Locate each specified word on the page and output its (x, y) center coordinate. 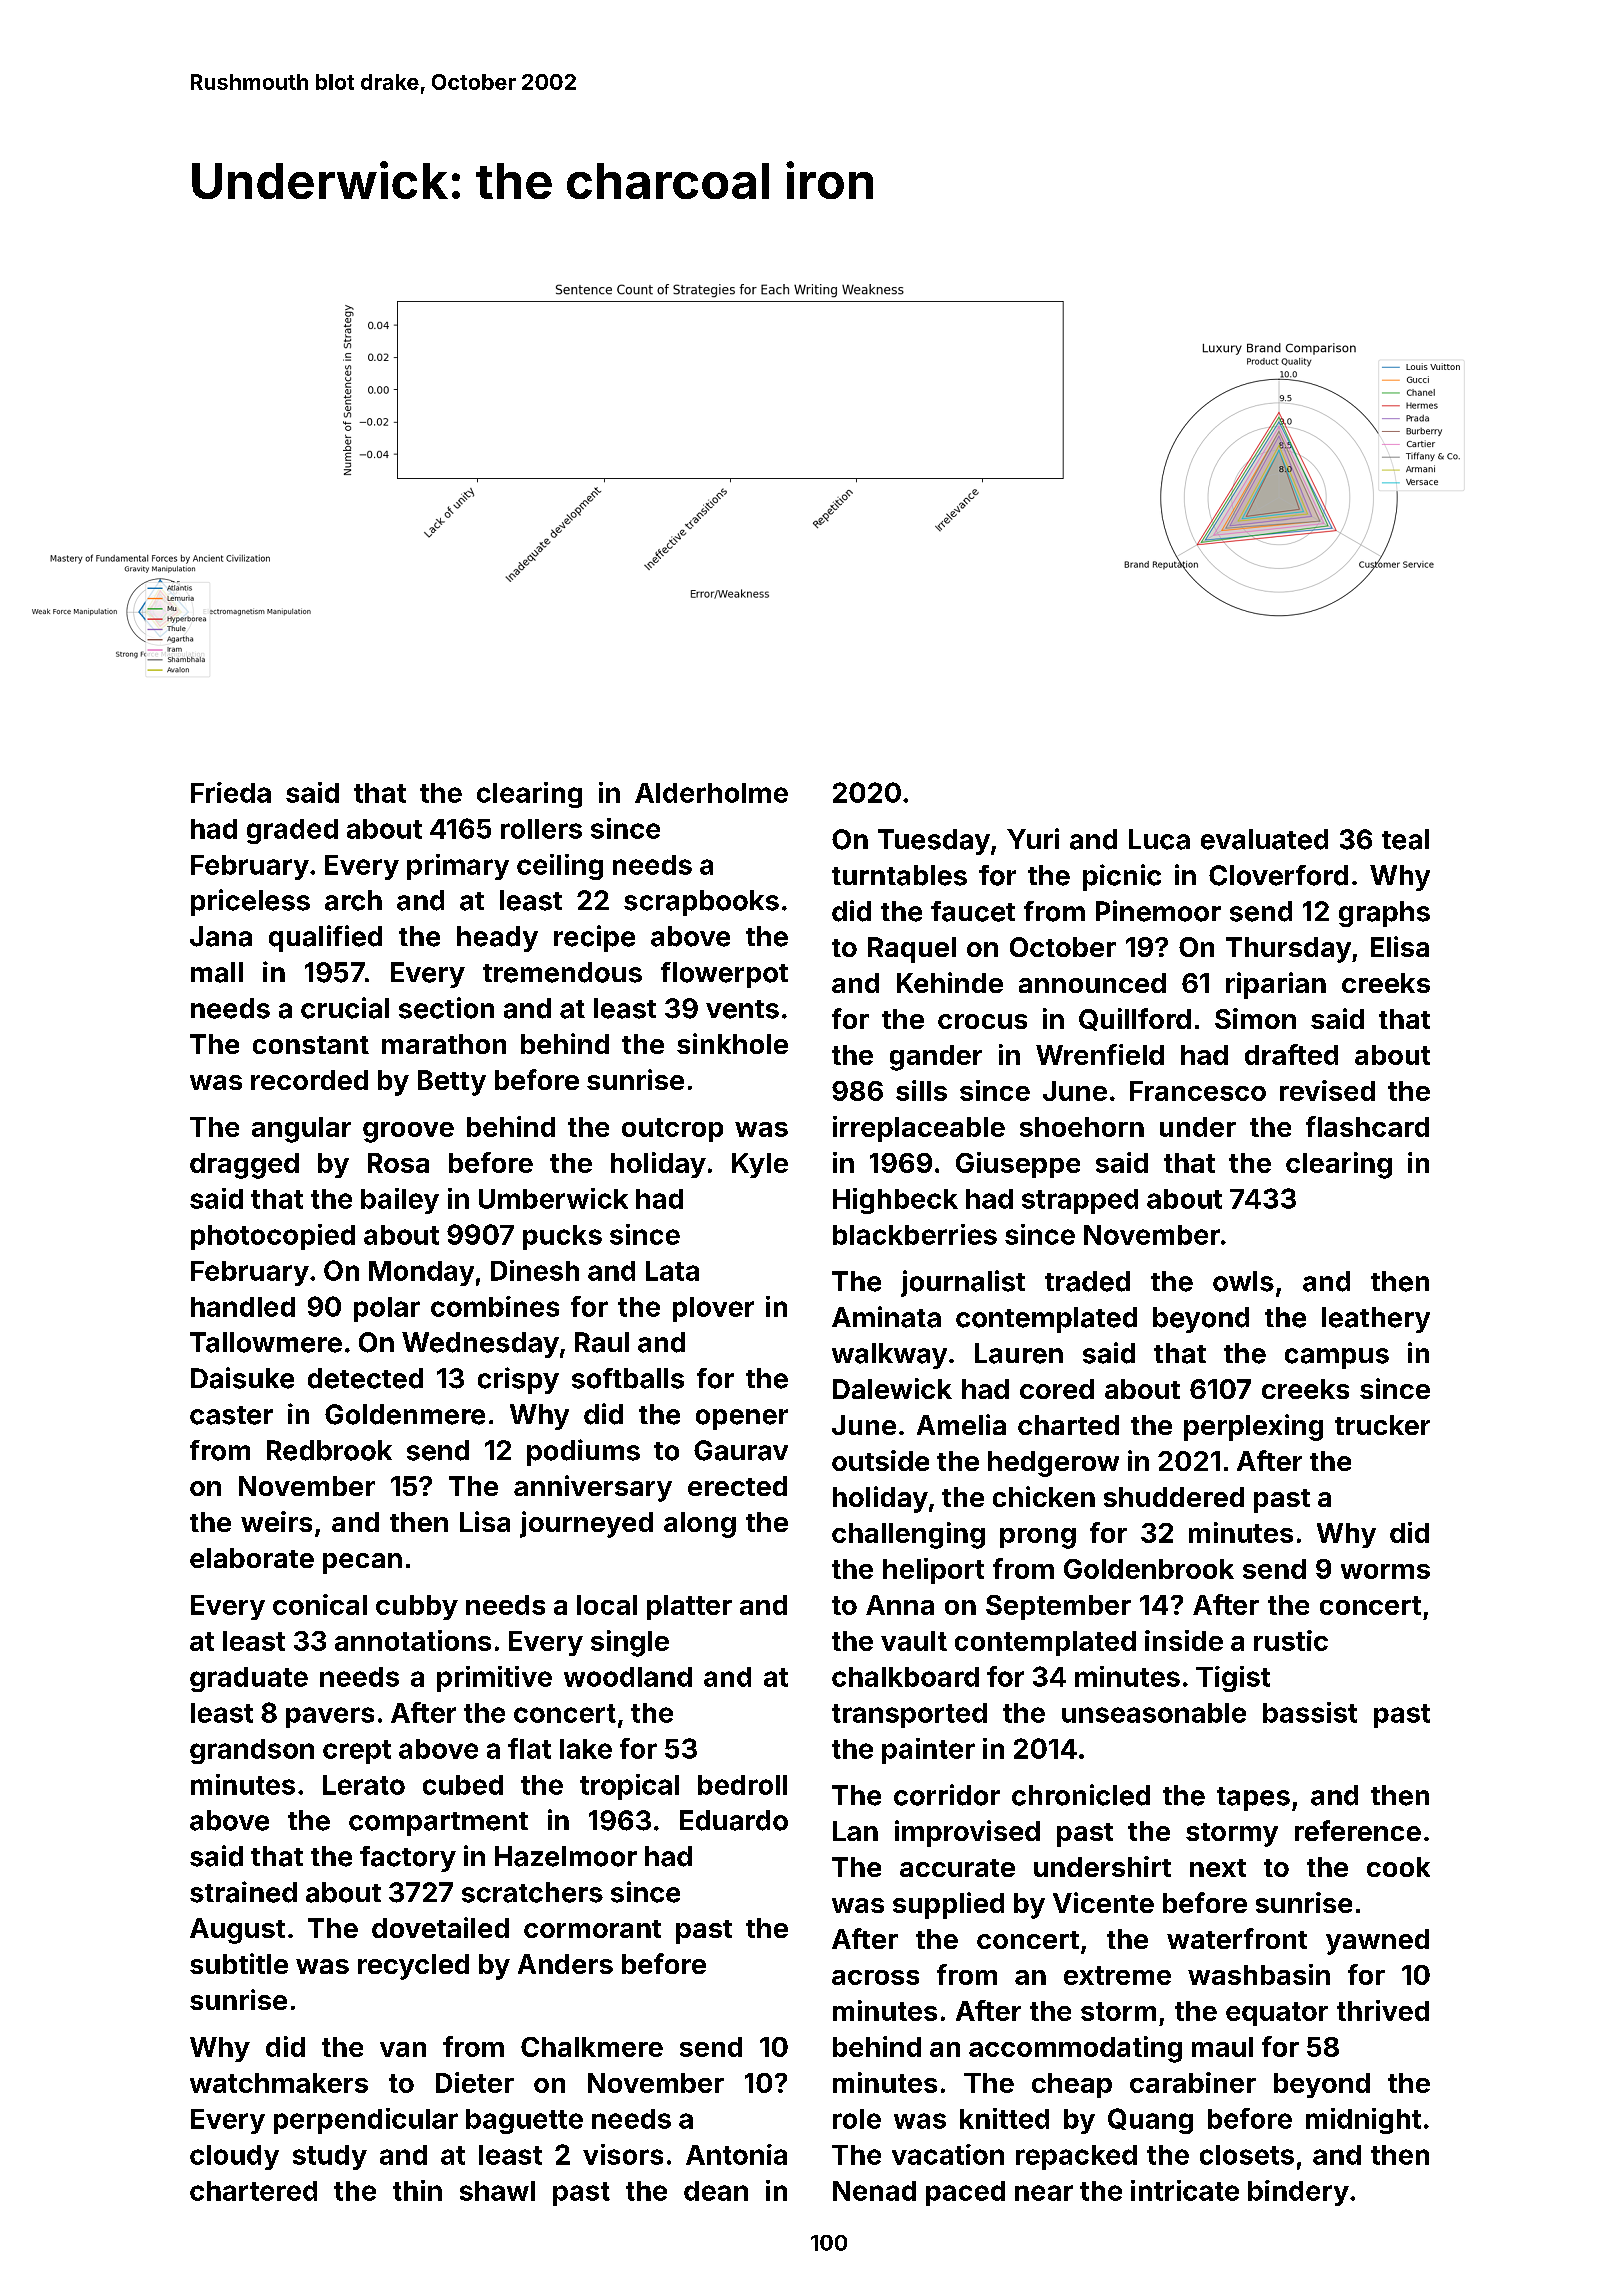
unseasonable (1154, 1713)
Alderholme (711, 793)
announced (1092, 983)
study (330, 2157)
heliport (933, 1571)
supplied (948, 1905)
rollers (541, 829)
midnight (1363, 2121)
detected (365, 1378)
